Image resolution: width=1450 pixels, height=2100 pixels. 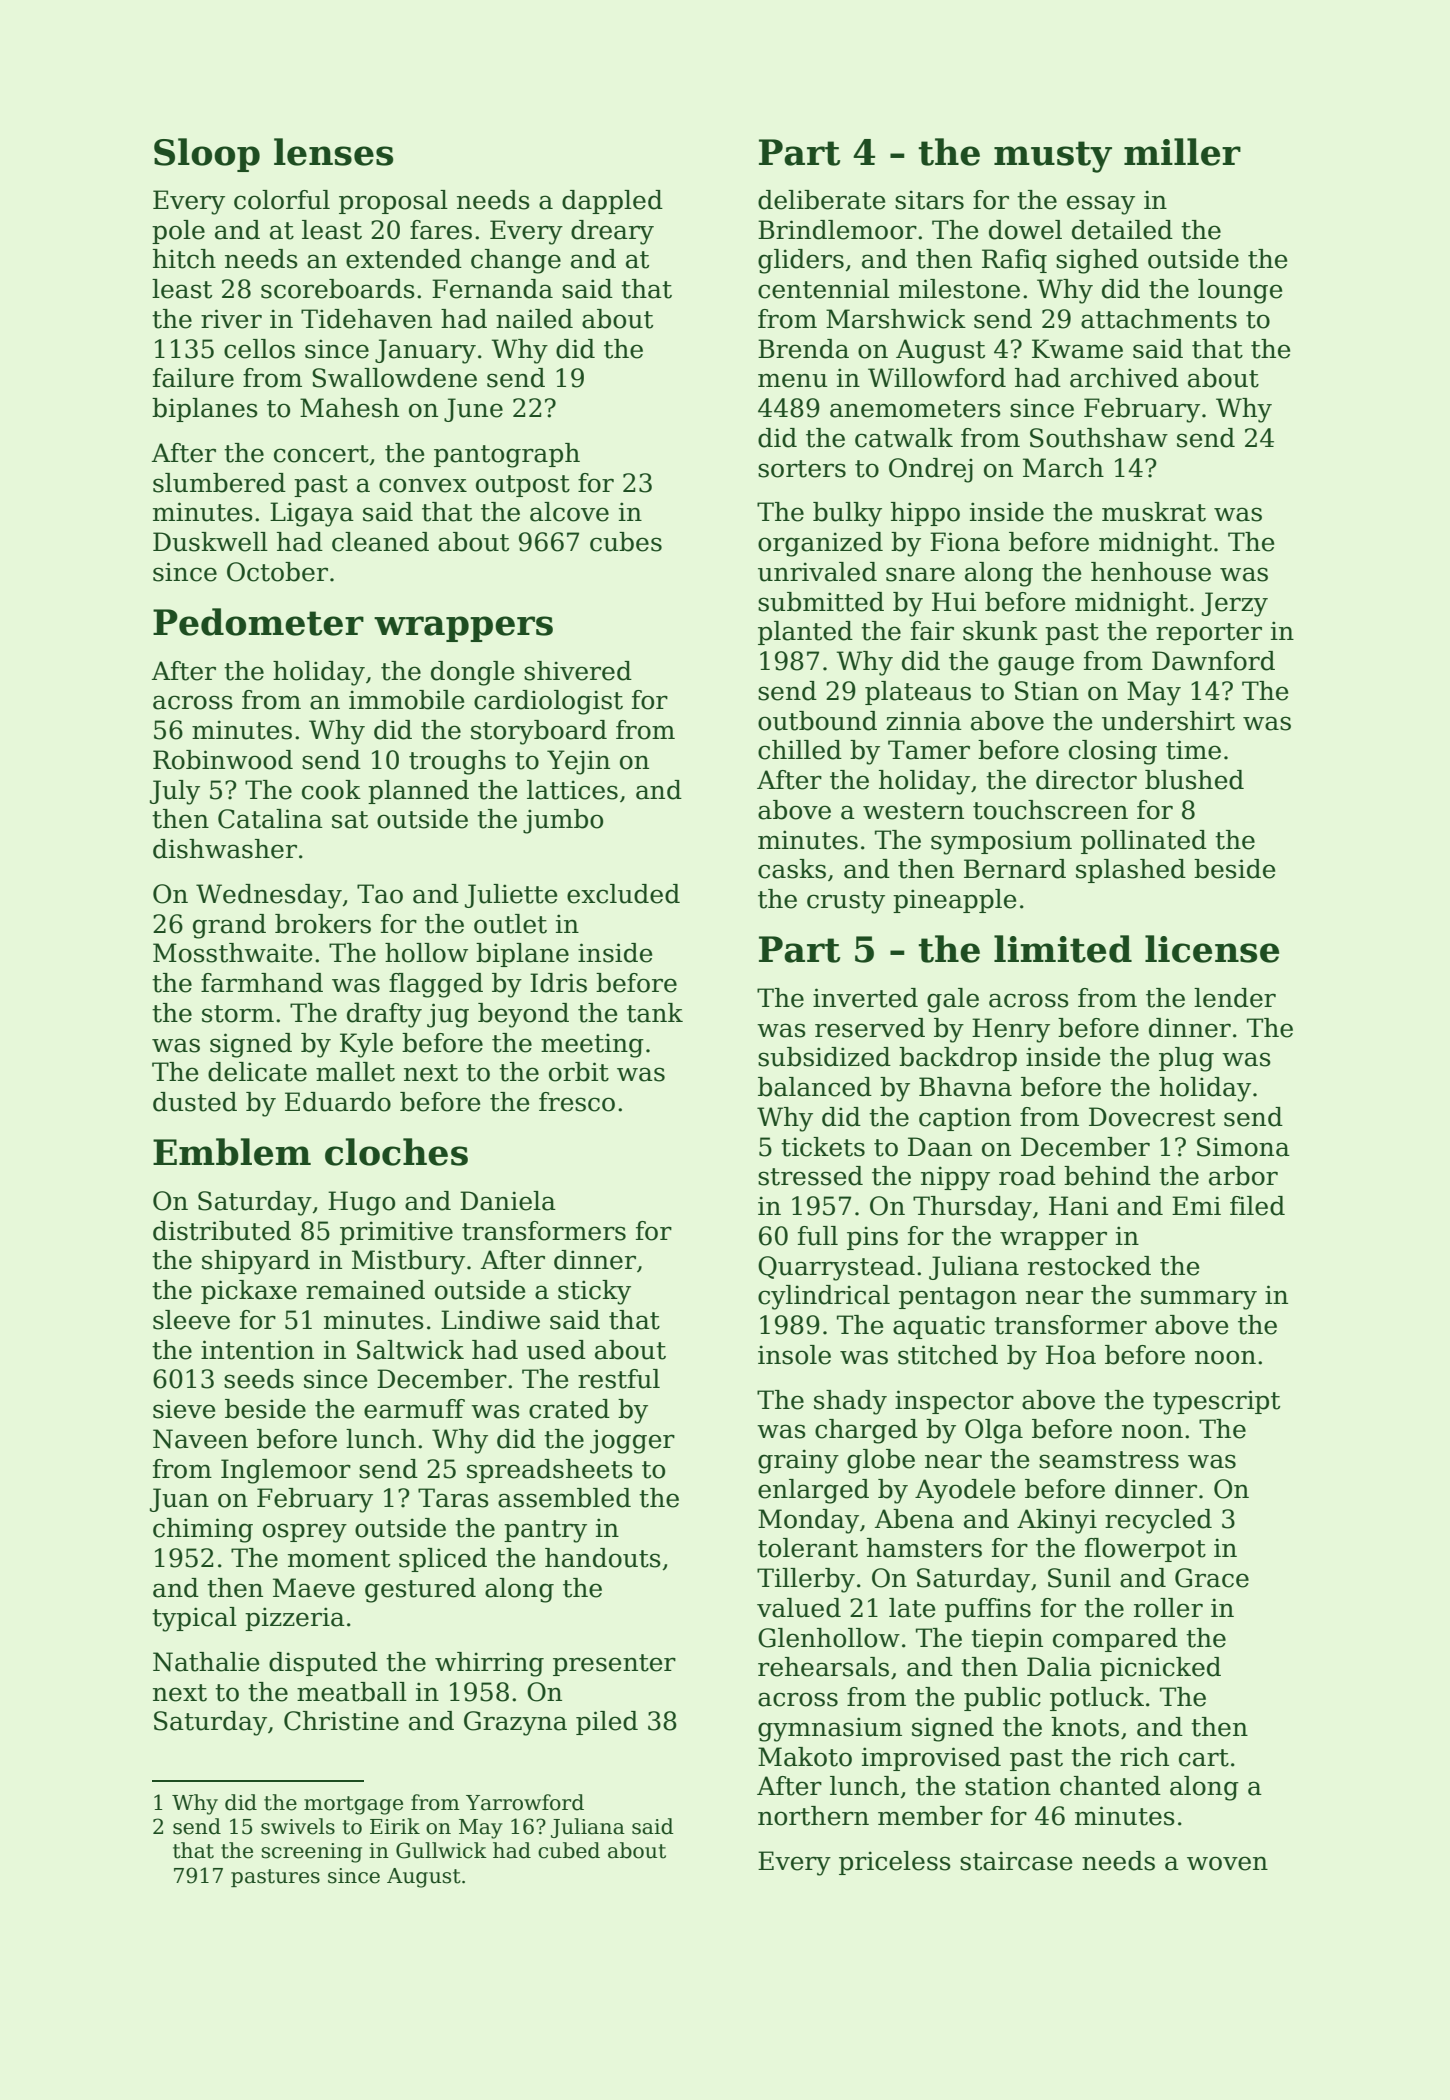 I want to click on seamstress, so click(x=1109, y=1460).
